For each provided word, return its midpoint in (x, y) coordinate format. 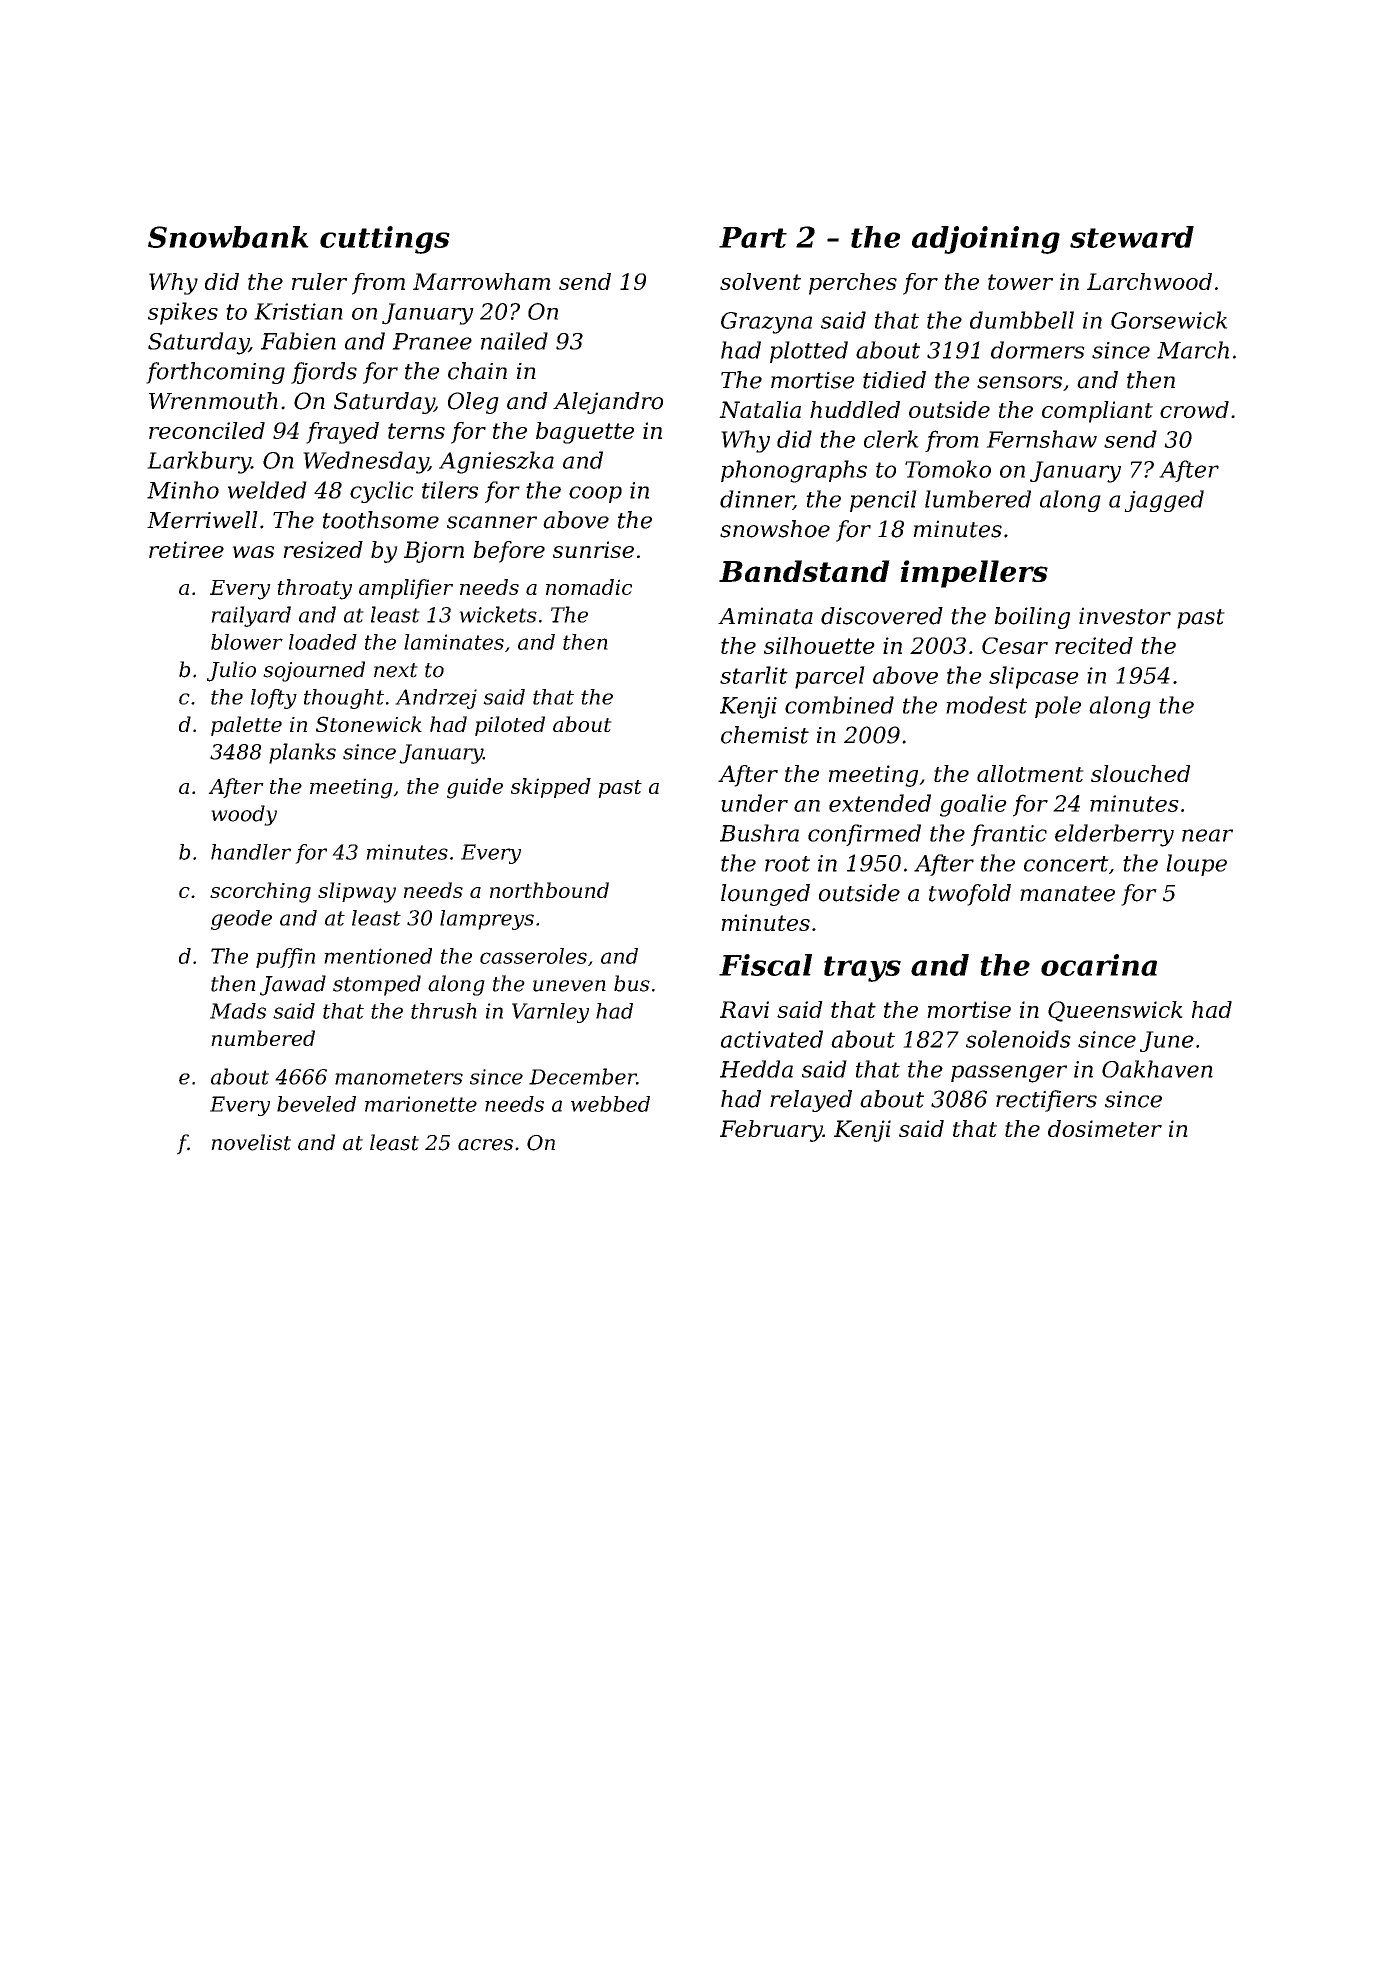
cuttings (385, 240)
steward (1132, 237)
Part (753, 237)
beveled (316, 1104)
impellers (974, 574)
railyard (251, 616)
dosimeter (1105, 1128)
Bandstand (804, 571)
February (771, 1131)
